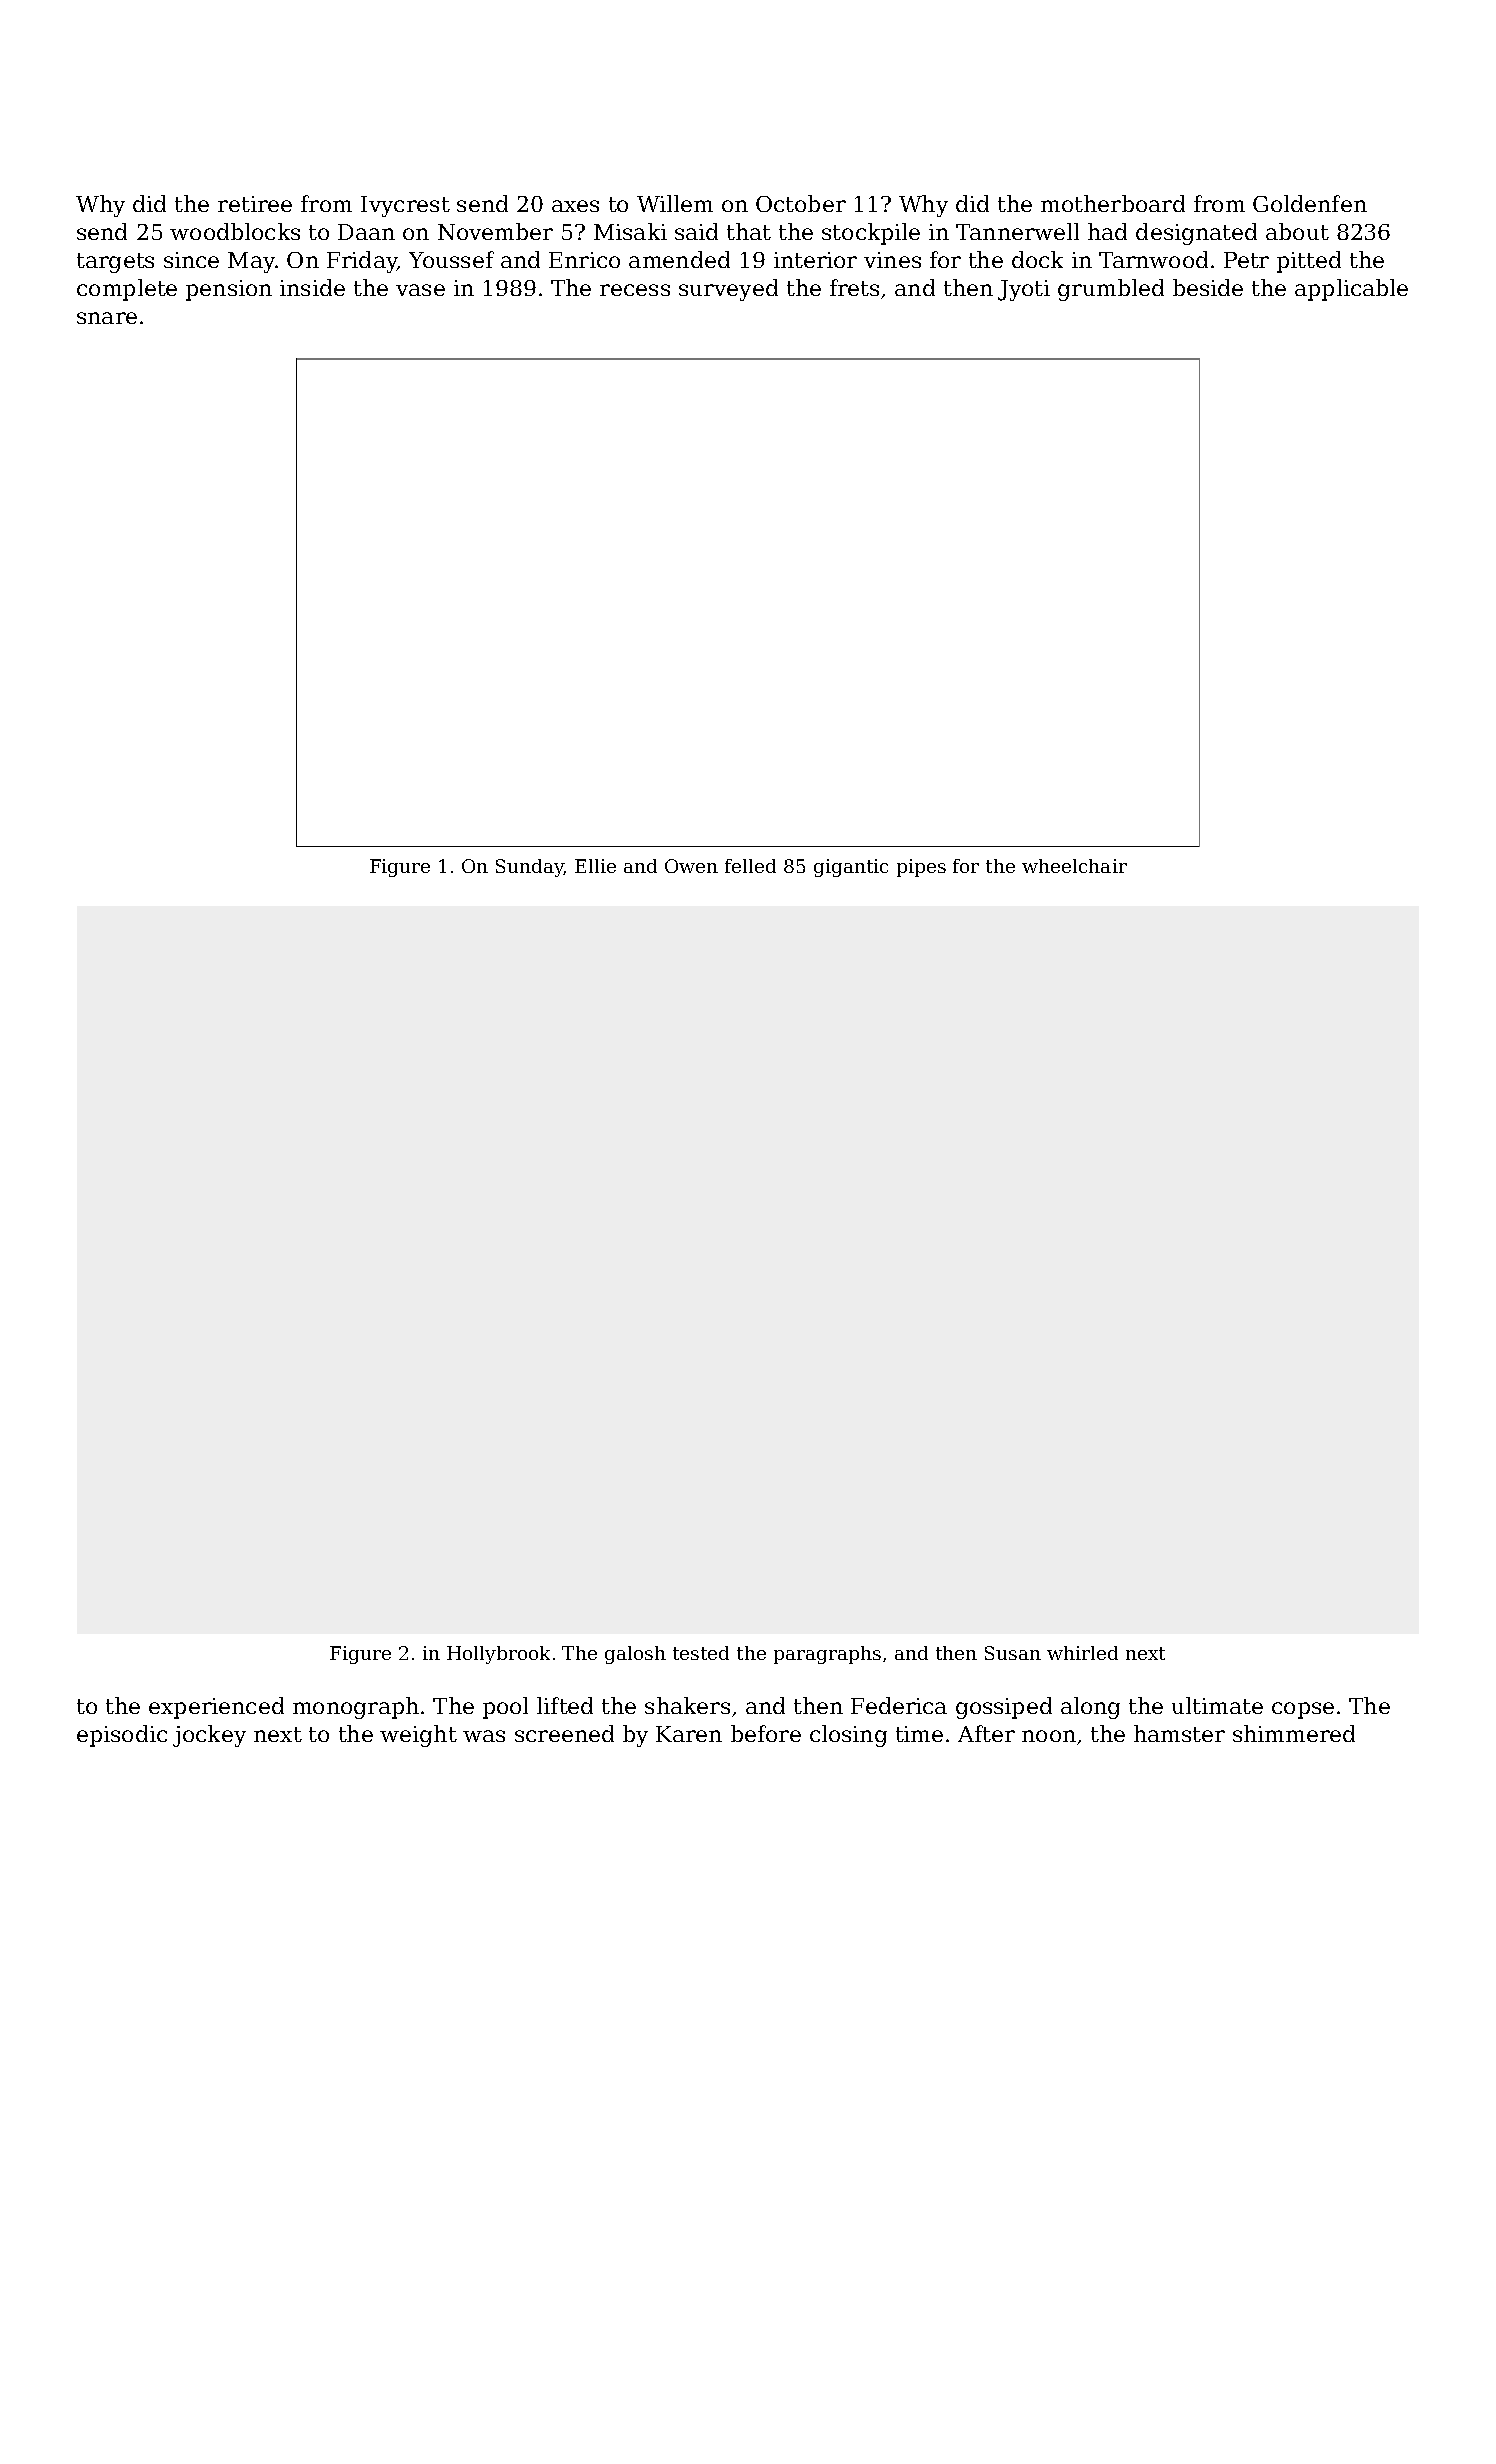 The width and height of the screenshot is (1496, 2464). I want to click on gigantic, so click(851, 868).
